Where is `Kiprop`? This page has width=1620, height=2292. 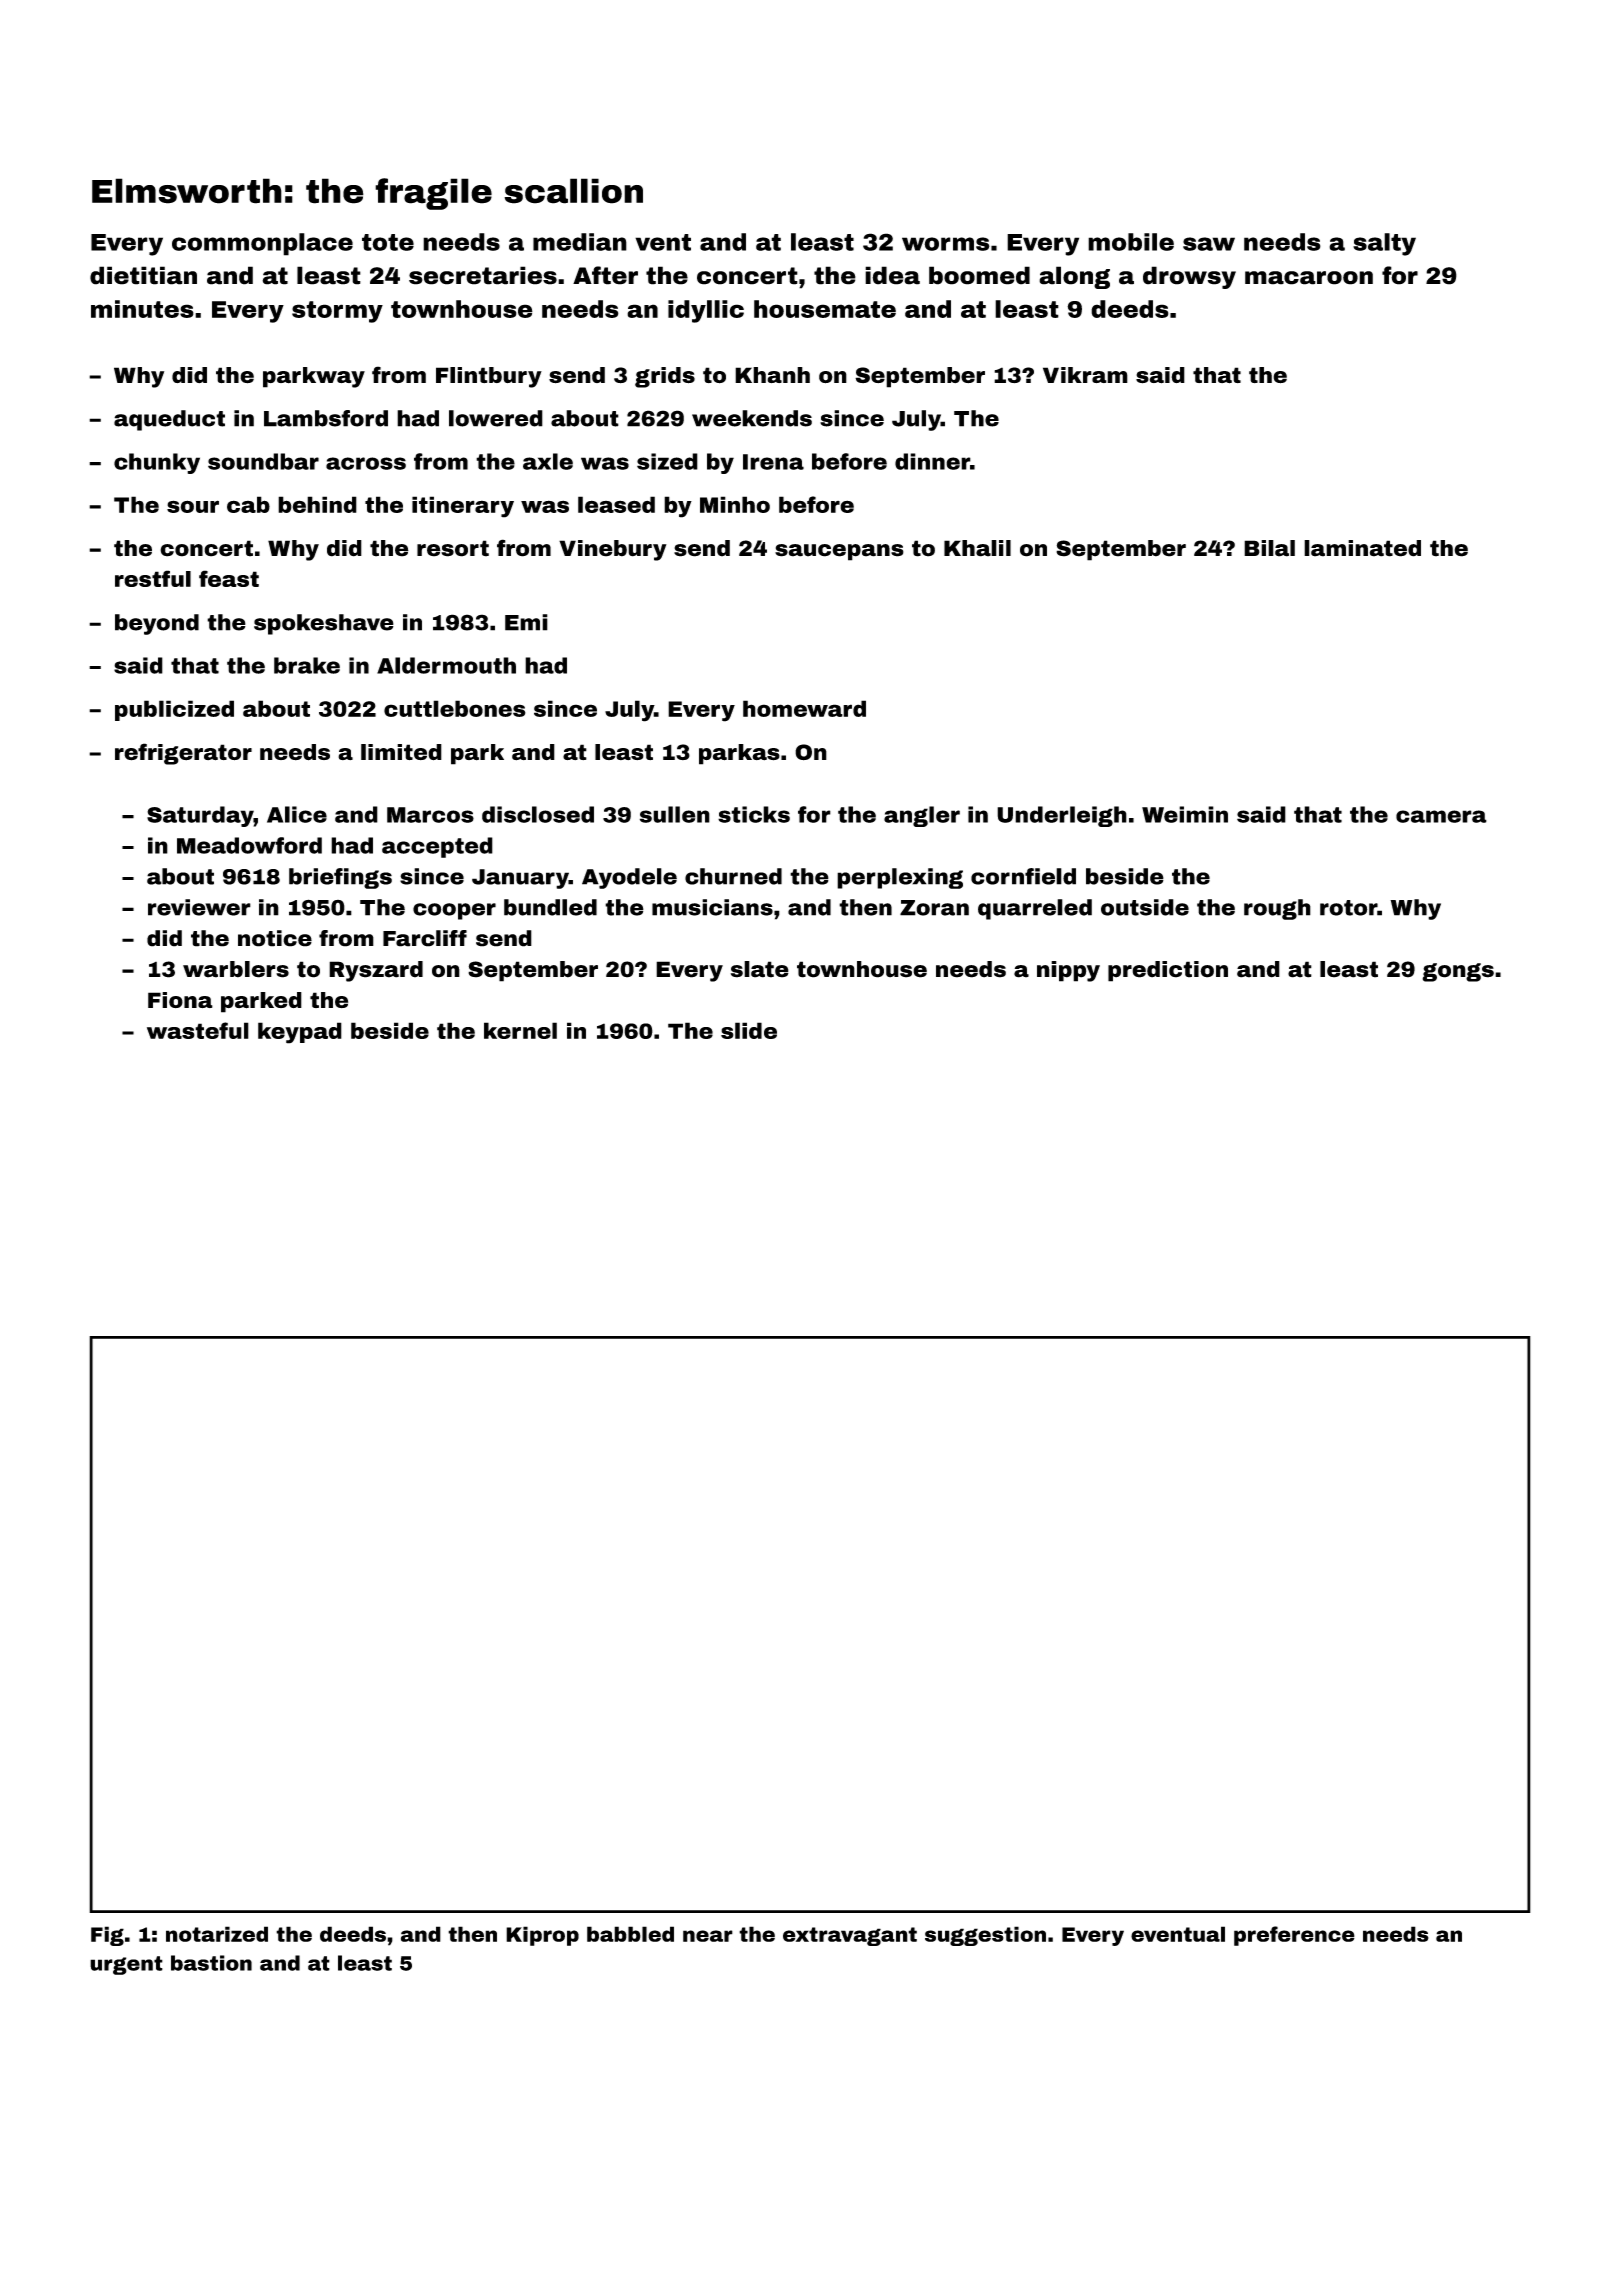 Kiprop is located at coordinates (542, 1936).
